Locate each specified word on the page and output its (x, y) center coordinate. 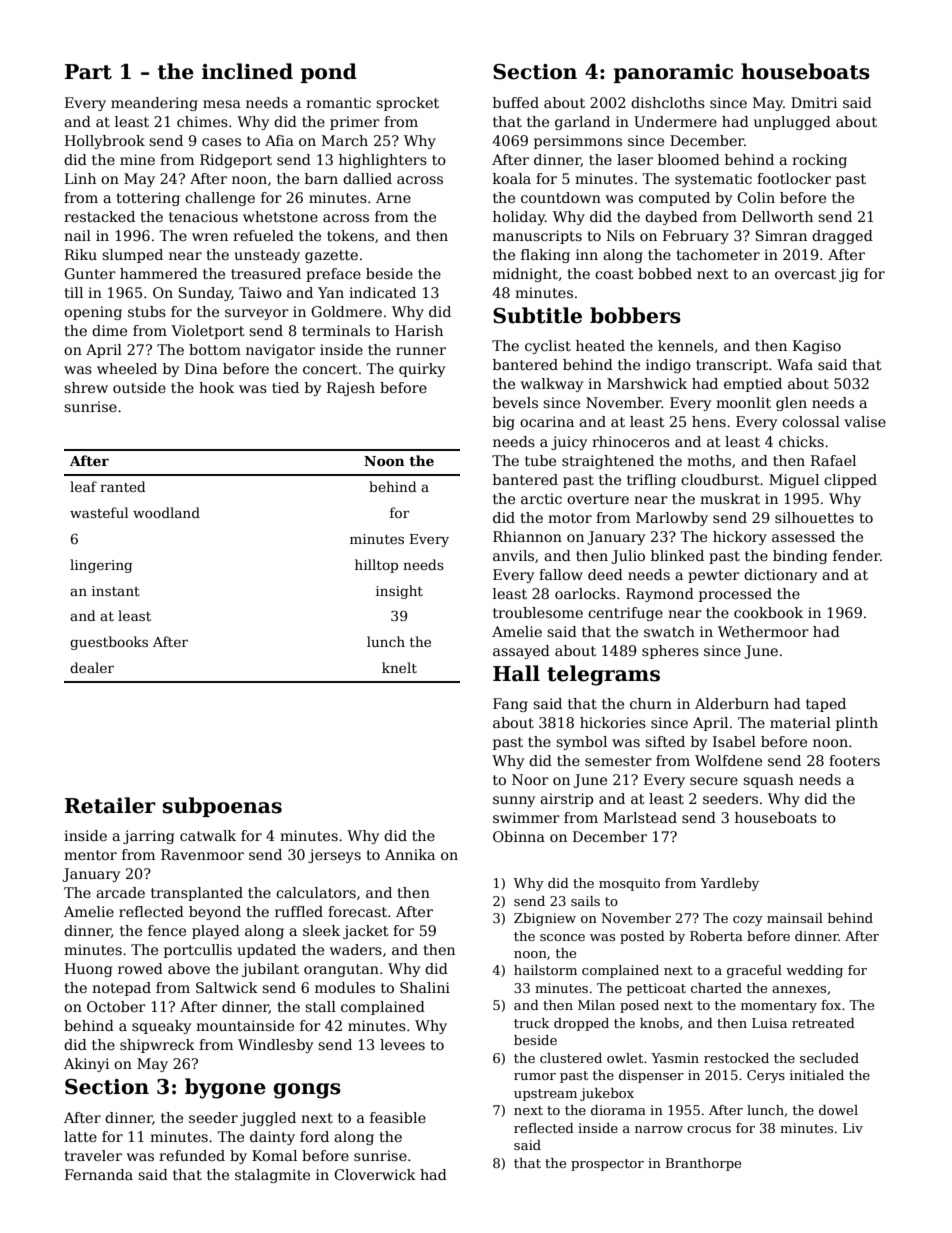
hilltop (376, 566)
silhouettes (814, 517)
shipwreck (157, 1046)
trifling (651, 481)
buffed (516, 102)
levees (402, 1044)
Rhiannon (527, 536)
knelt (399, 667)
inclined (247, 71)
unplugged (792, 123)
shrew (86, 387)
